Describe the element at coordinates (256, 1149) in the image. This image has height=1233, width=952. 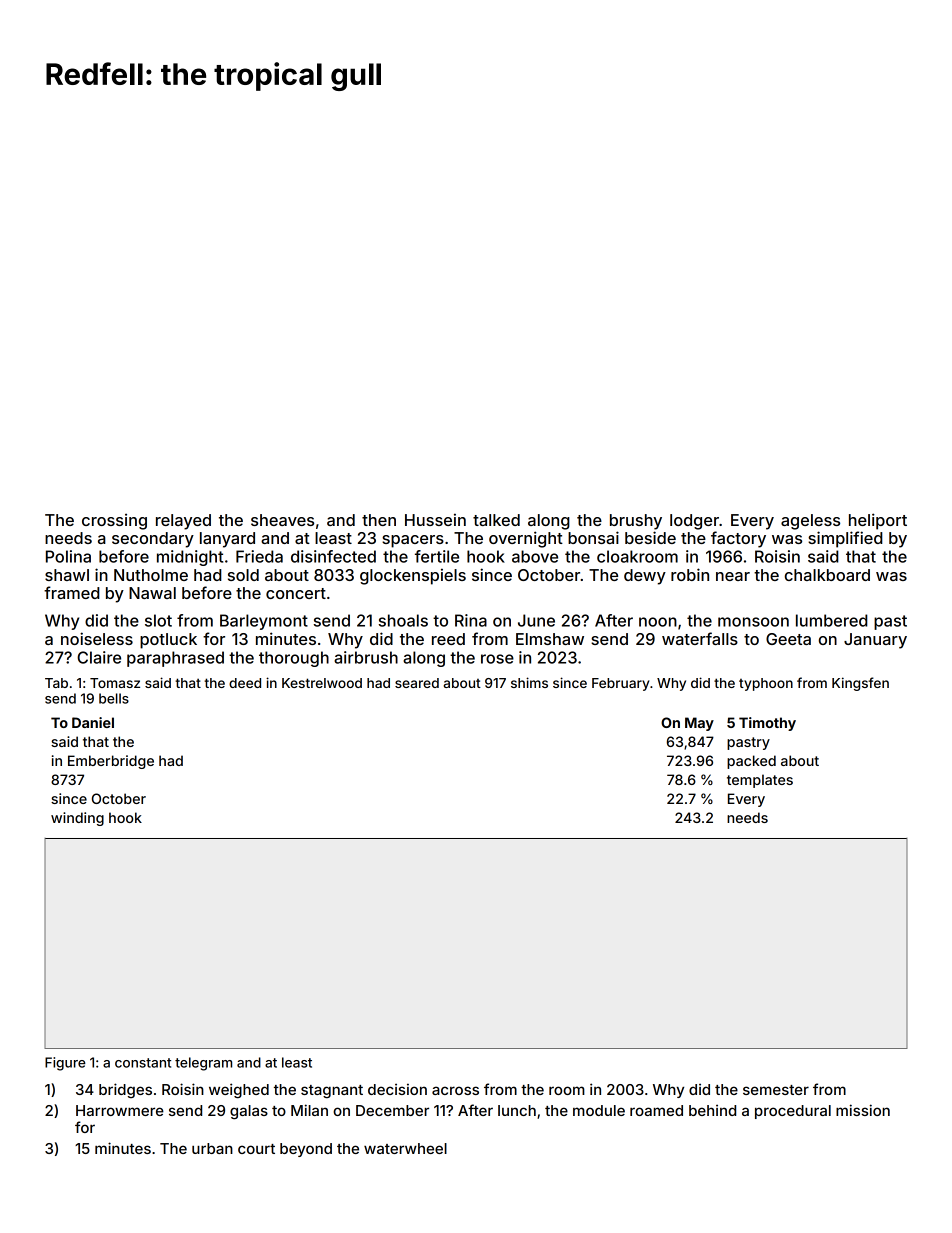
I see `court` at that location.
